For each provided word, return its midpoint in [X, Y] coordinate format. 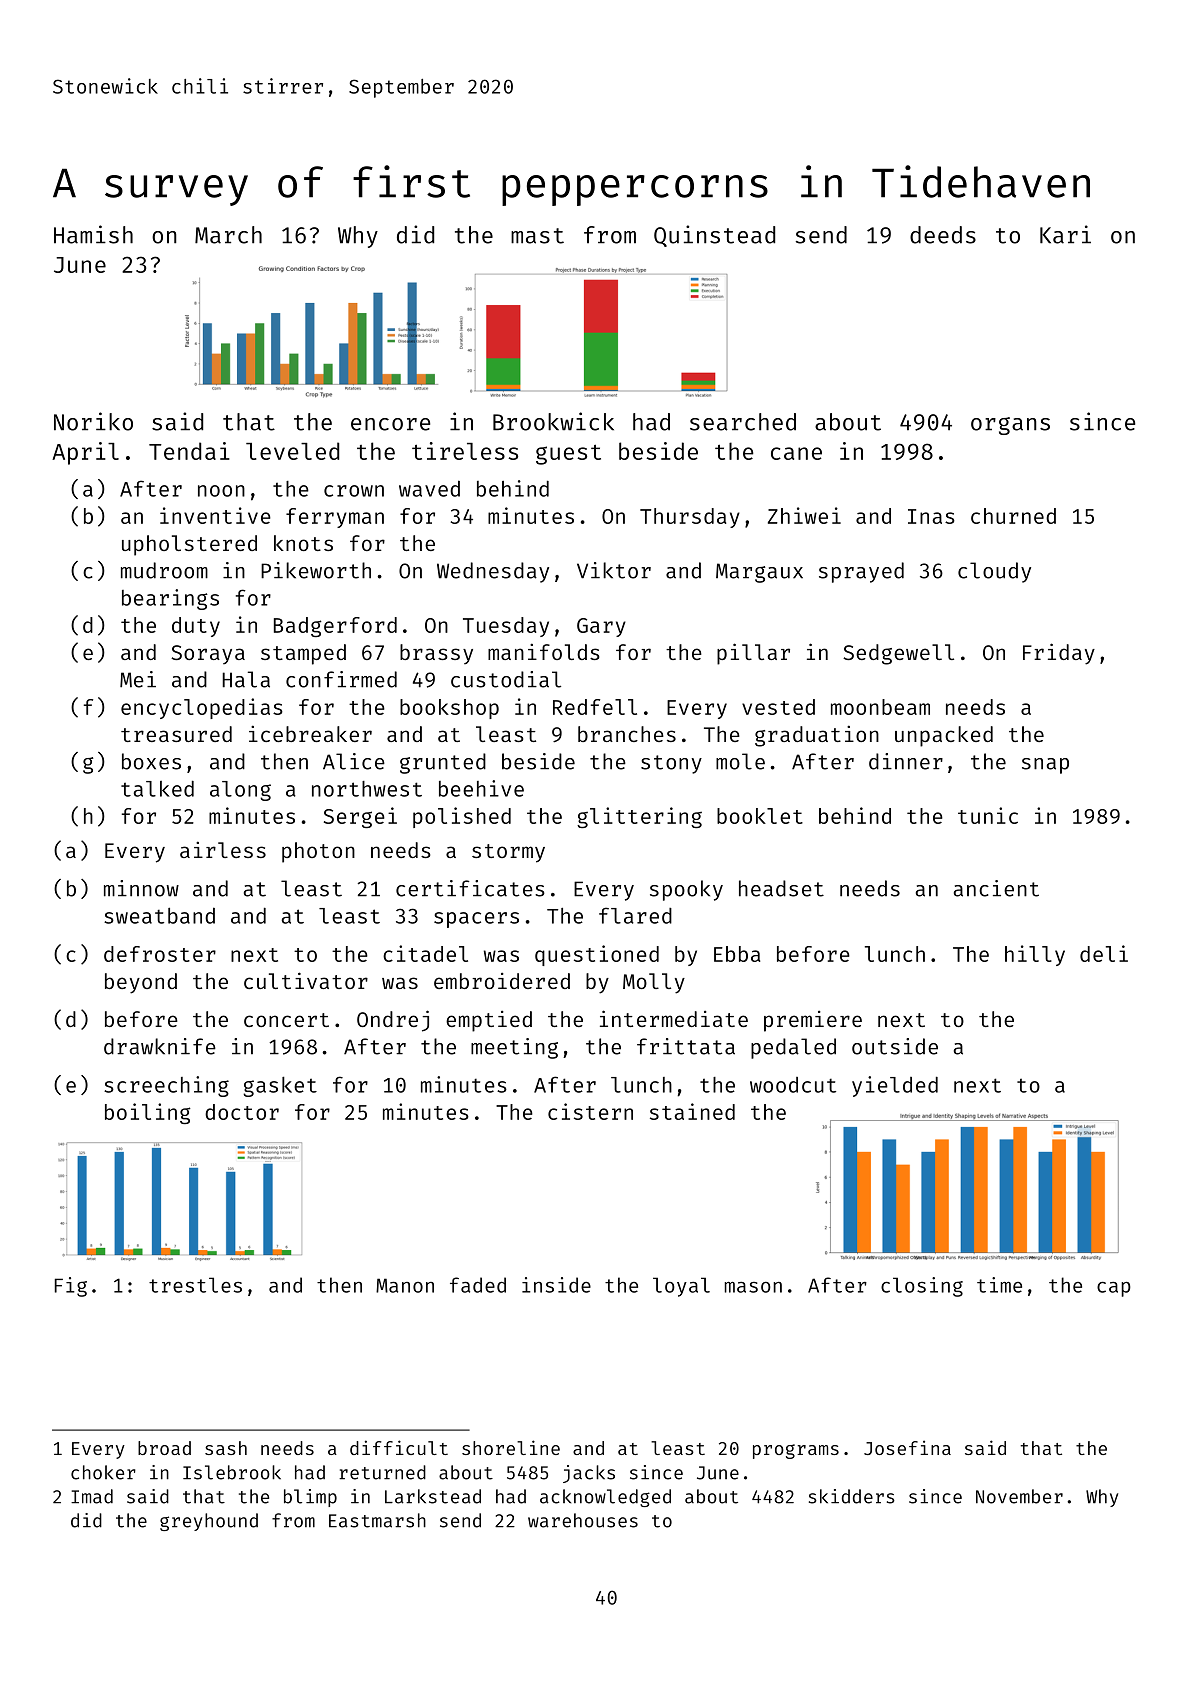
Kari [1065, 234]
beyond [141, 983]
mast [537, 236]
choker [103, 1472]
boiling [148, 1113]
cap [1114, 1289]
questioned [597, 955]
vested [778, 707]
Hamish [93, 234]
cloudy [994, 572]
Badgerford [335, 627]
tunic [988, 815]
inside [556, 1285]
